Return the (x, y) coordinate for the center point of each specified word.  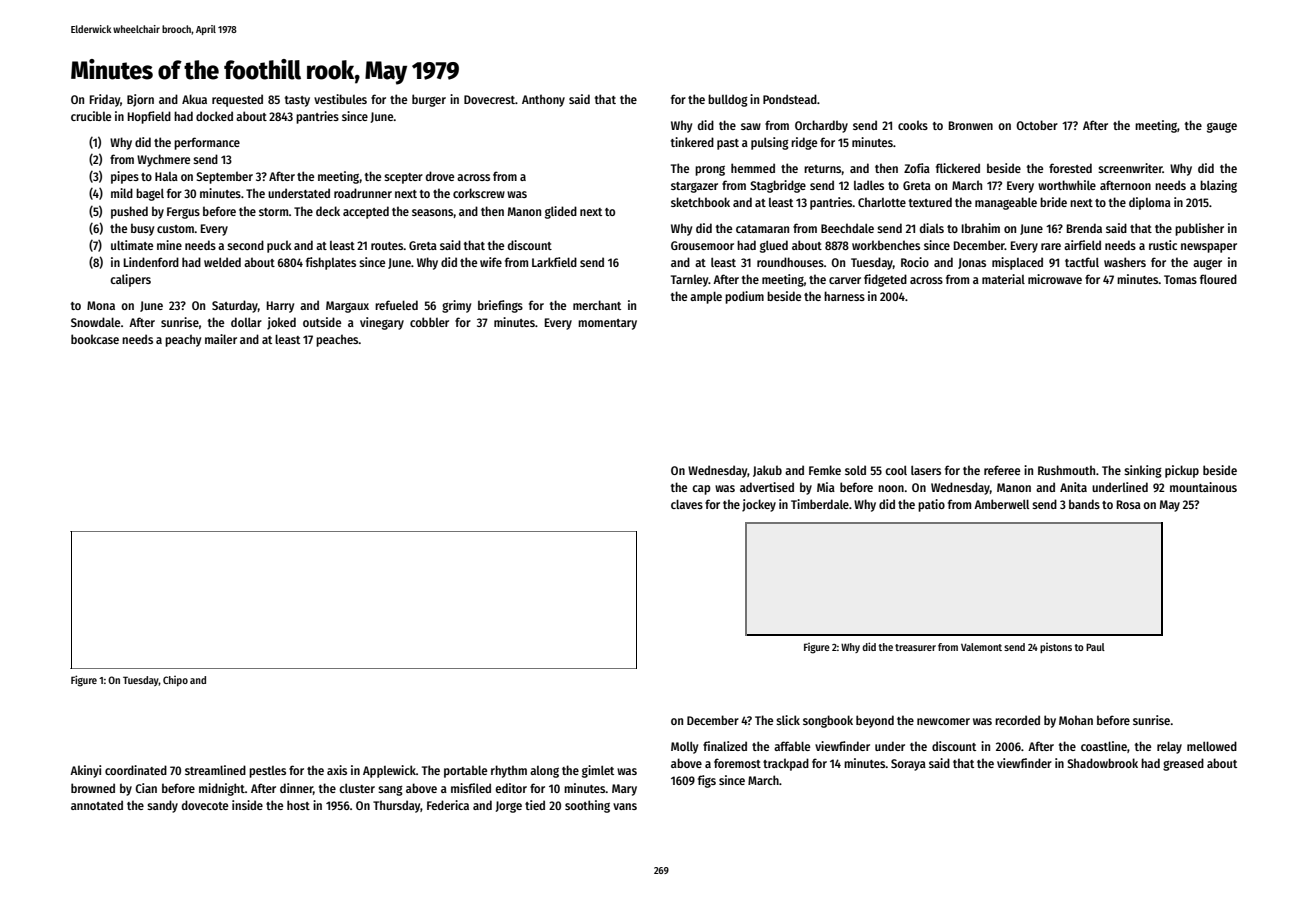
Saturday (235, 306)
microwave (1055, 279)
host (298, 805)
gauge (1222, 127)
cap (701, 490)
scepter (403, 178)
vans (625, 806)
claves (687, 504)
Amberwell (1001, 504)
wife (491, 262)
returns (823, 169)
